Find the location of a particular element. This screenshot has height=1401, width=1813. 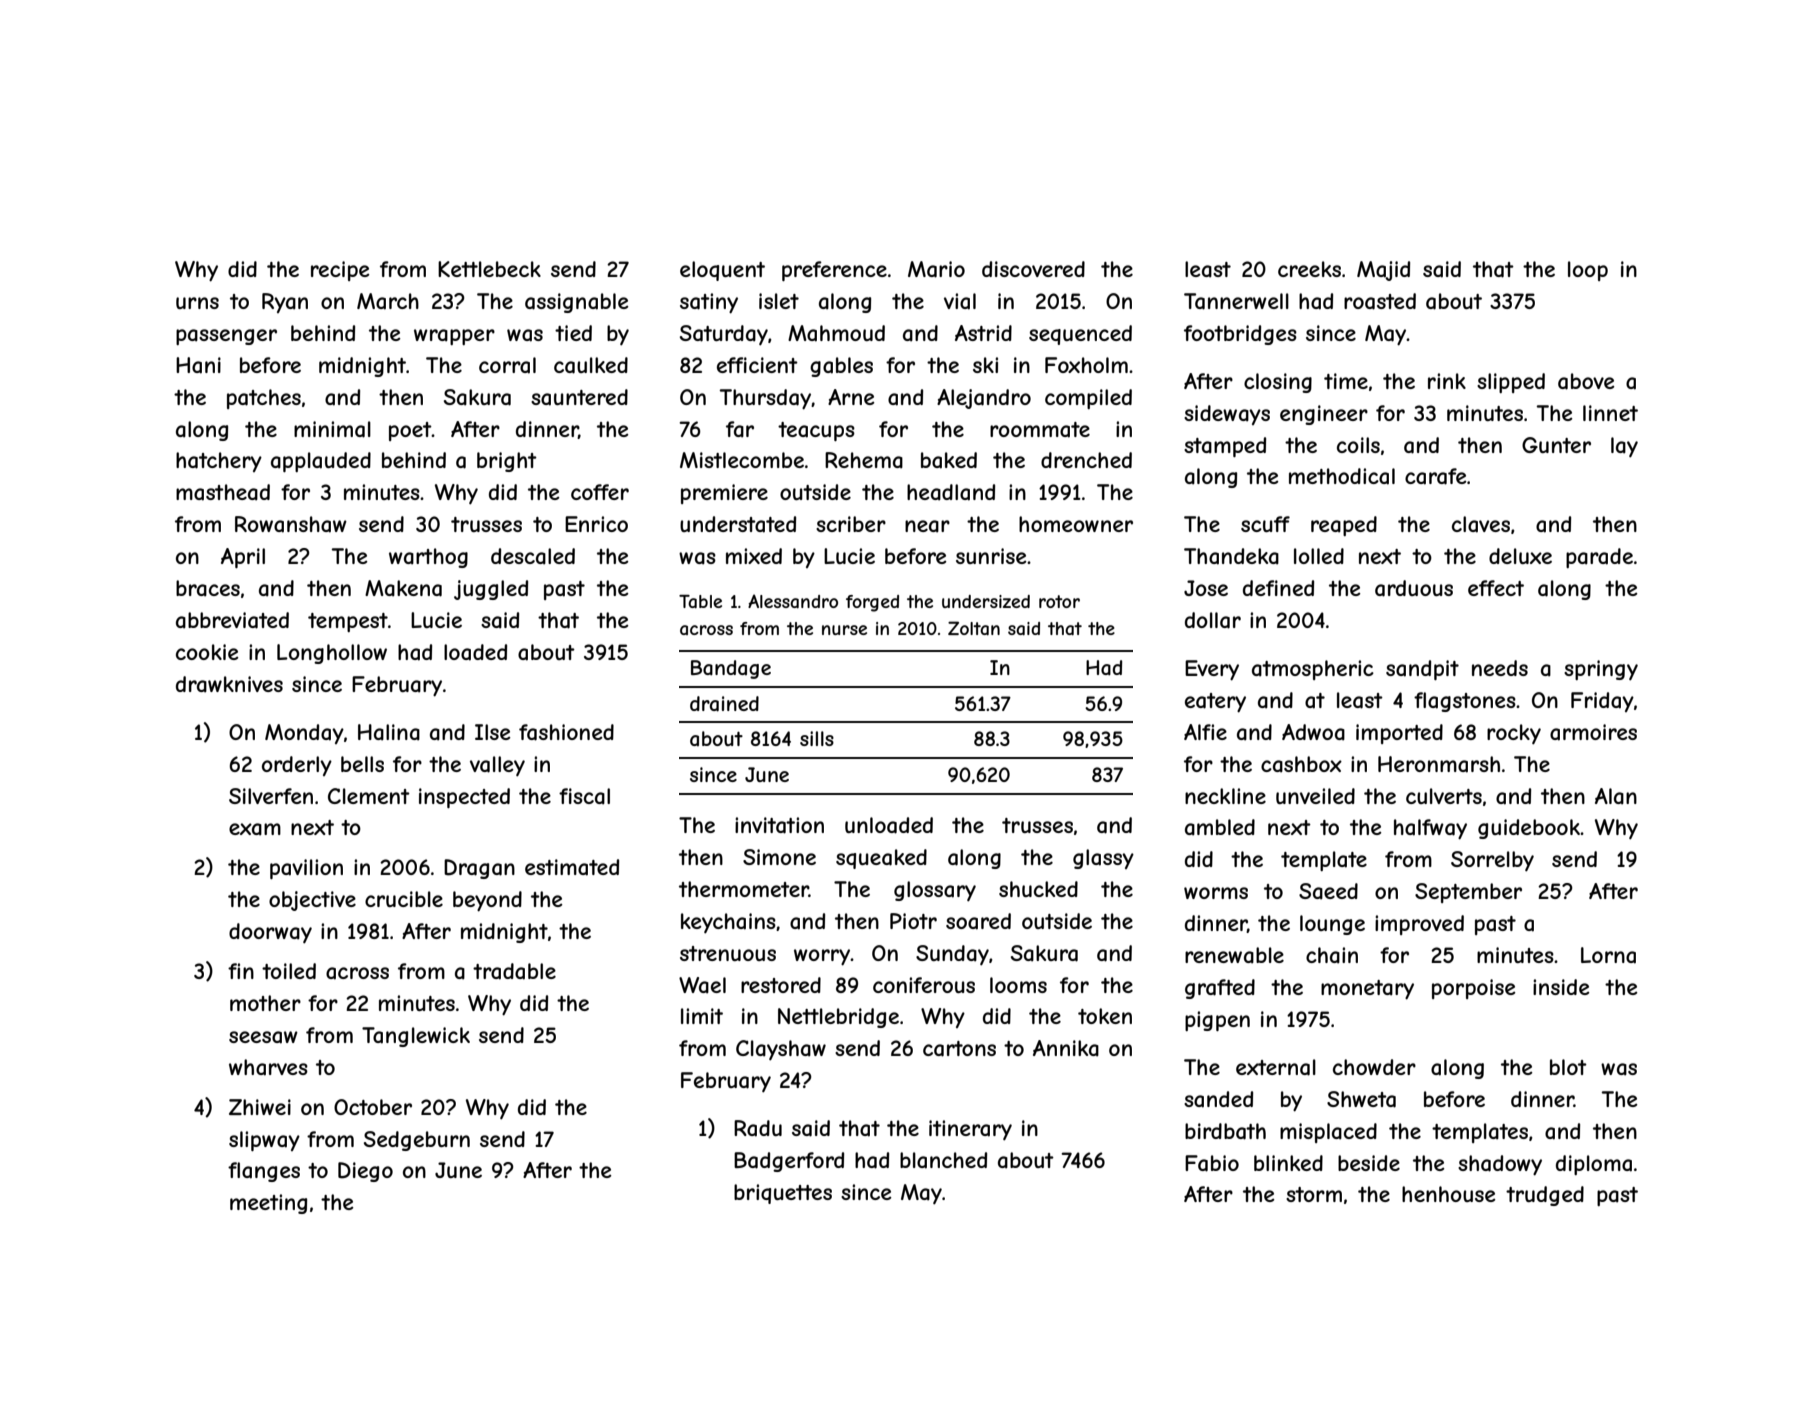

Longhollow is located at coordinates (332, 654).
